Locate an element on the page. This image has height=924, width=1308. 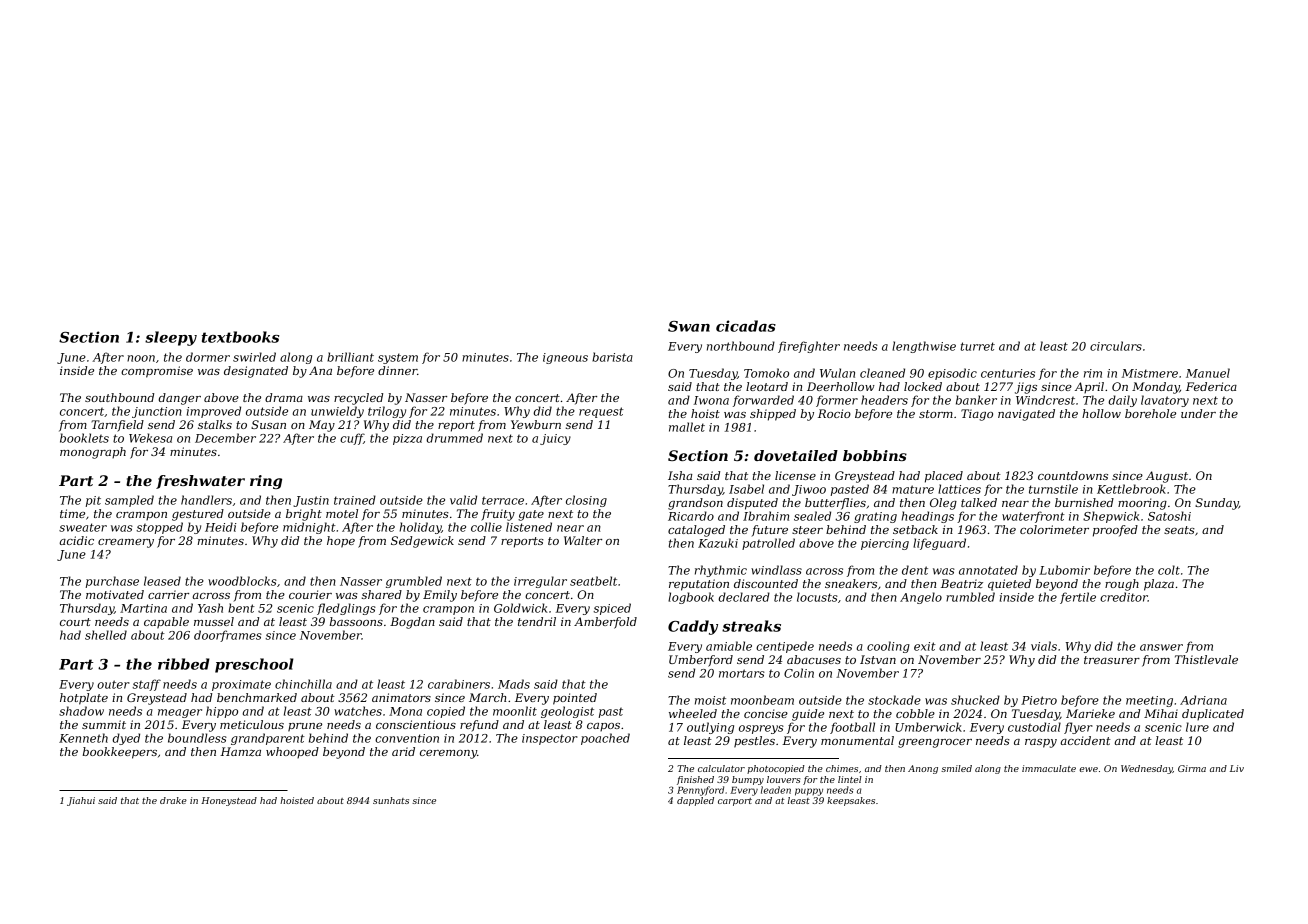
borehole is located at coordinates (1150, 413).
